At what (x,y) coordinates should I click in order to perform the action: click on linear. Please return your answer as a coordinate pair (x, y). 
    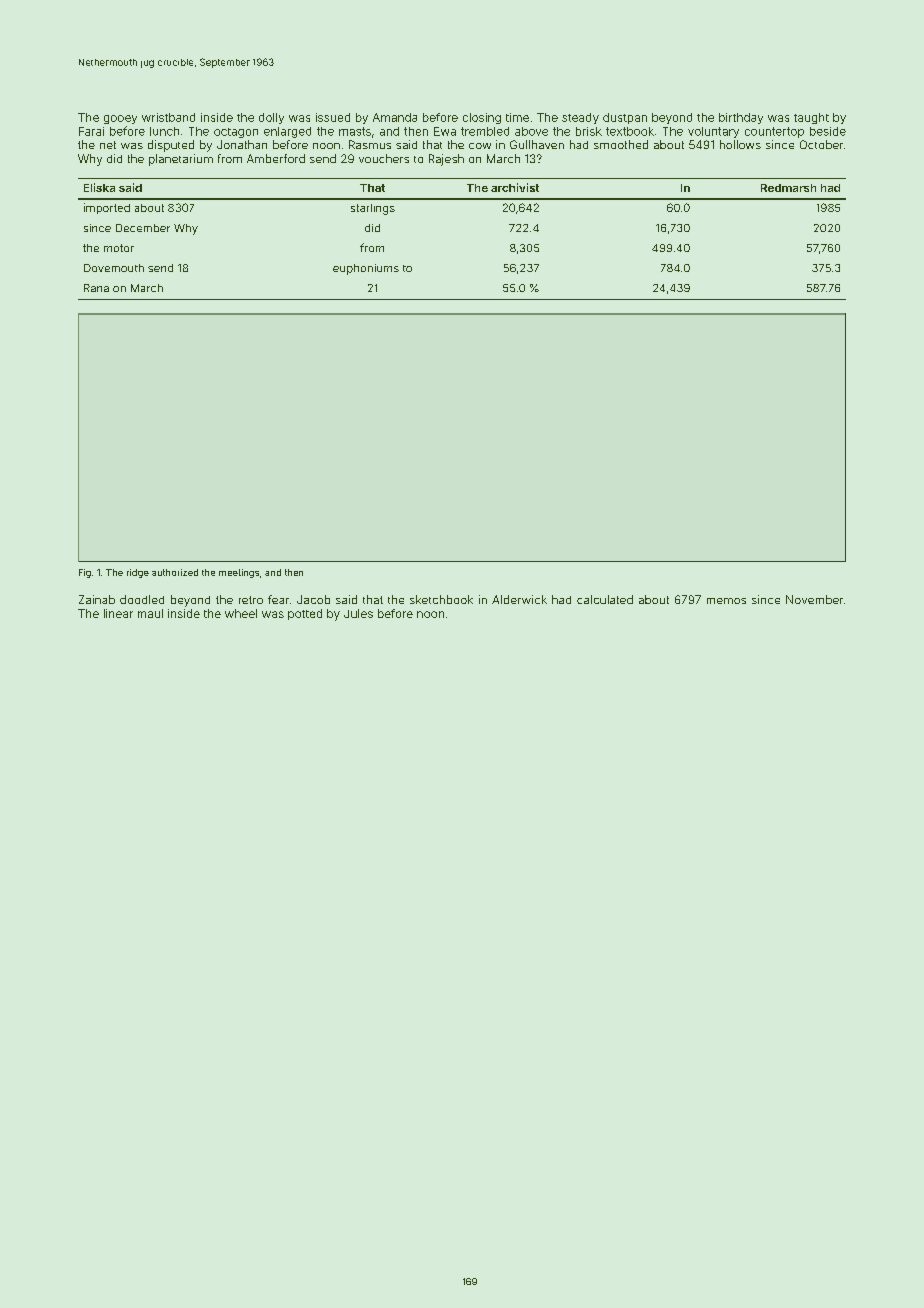
    Looking at the image, I should click on (118, 613).
